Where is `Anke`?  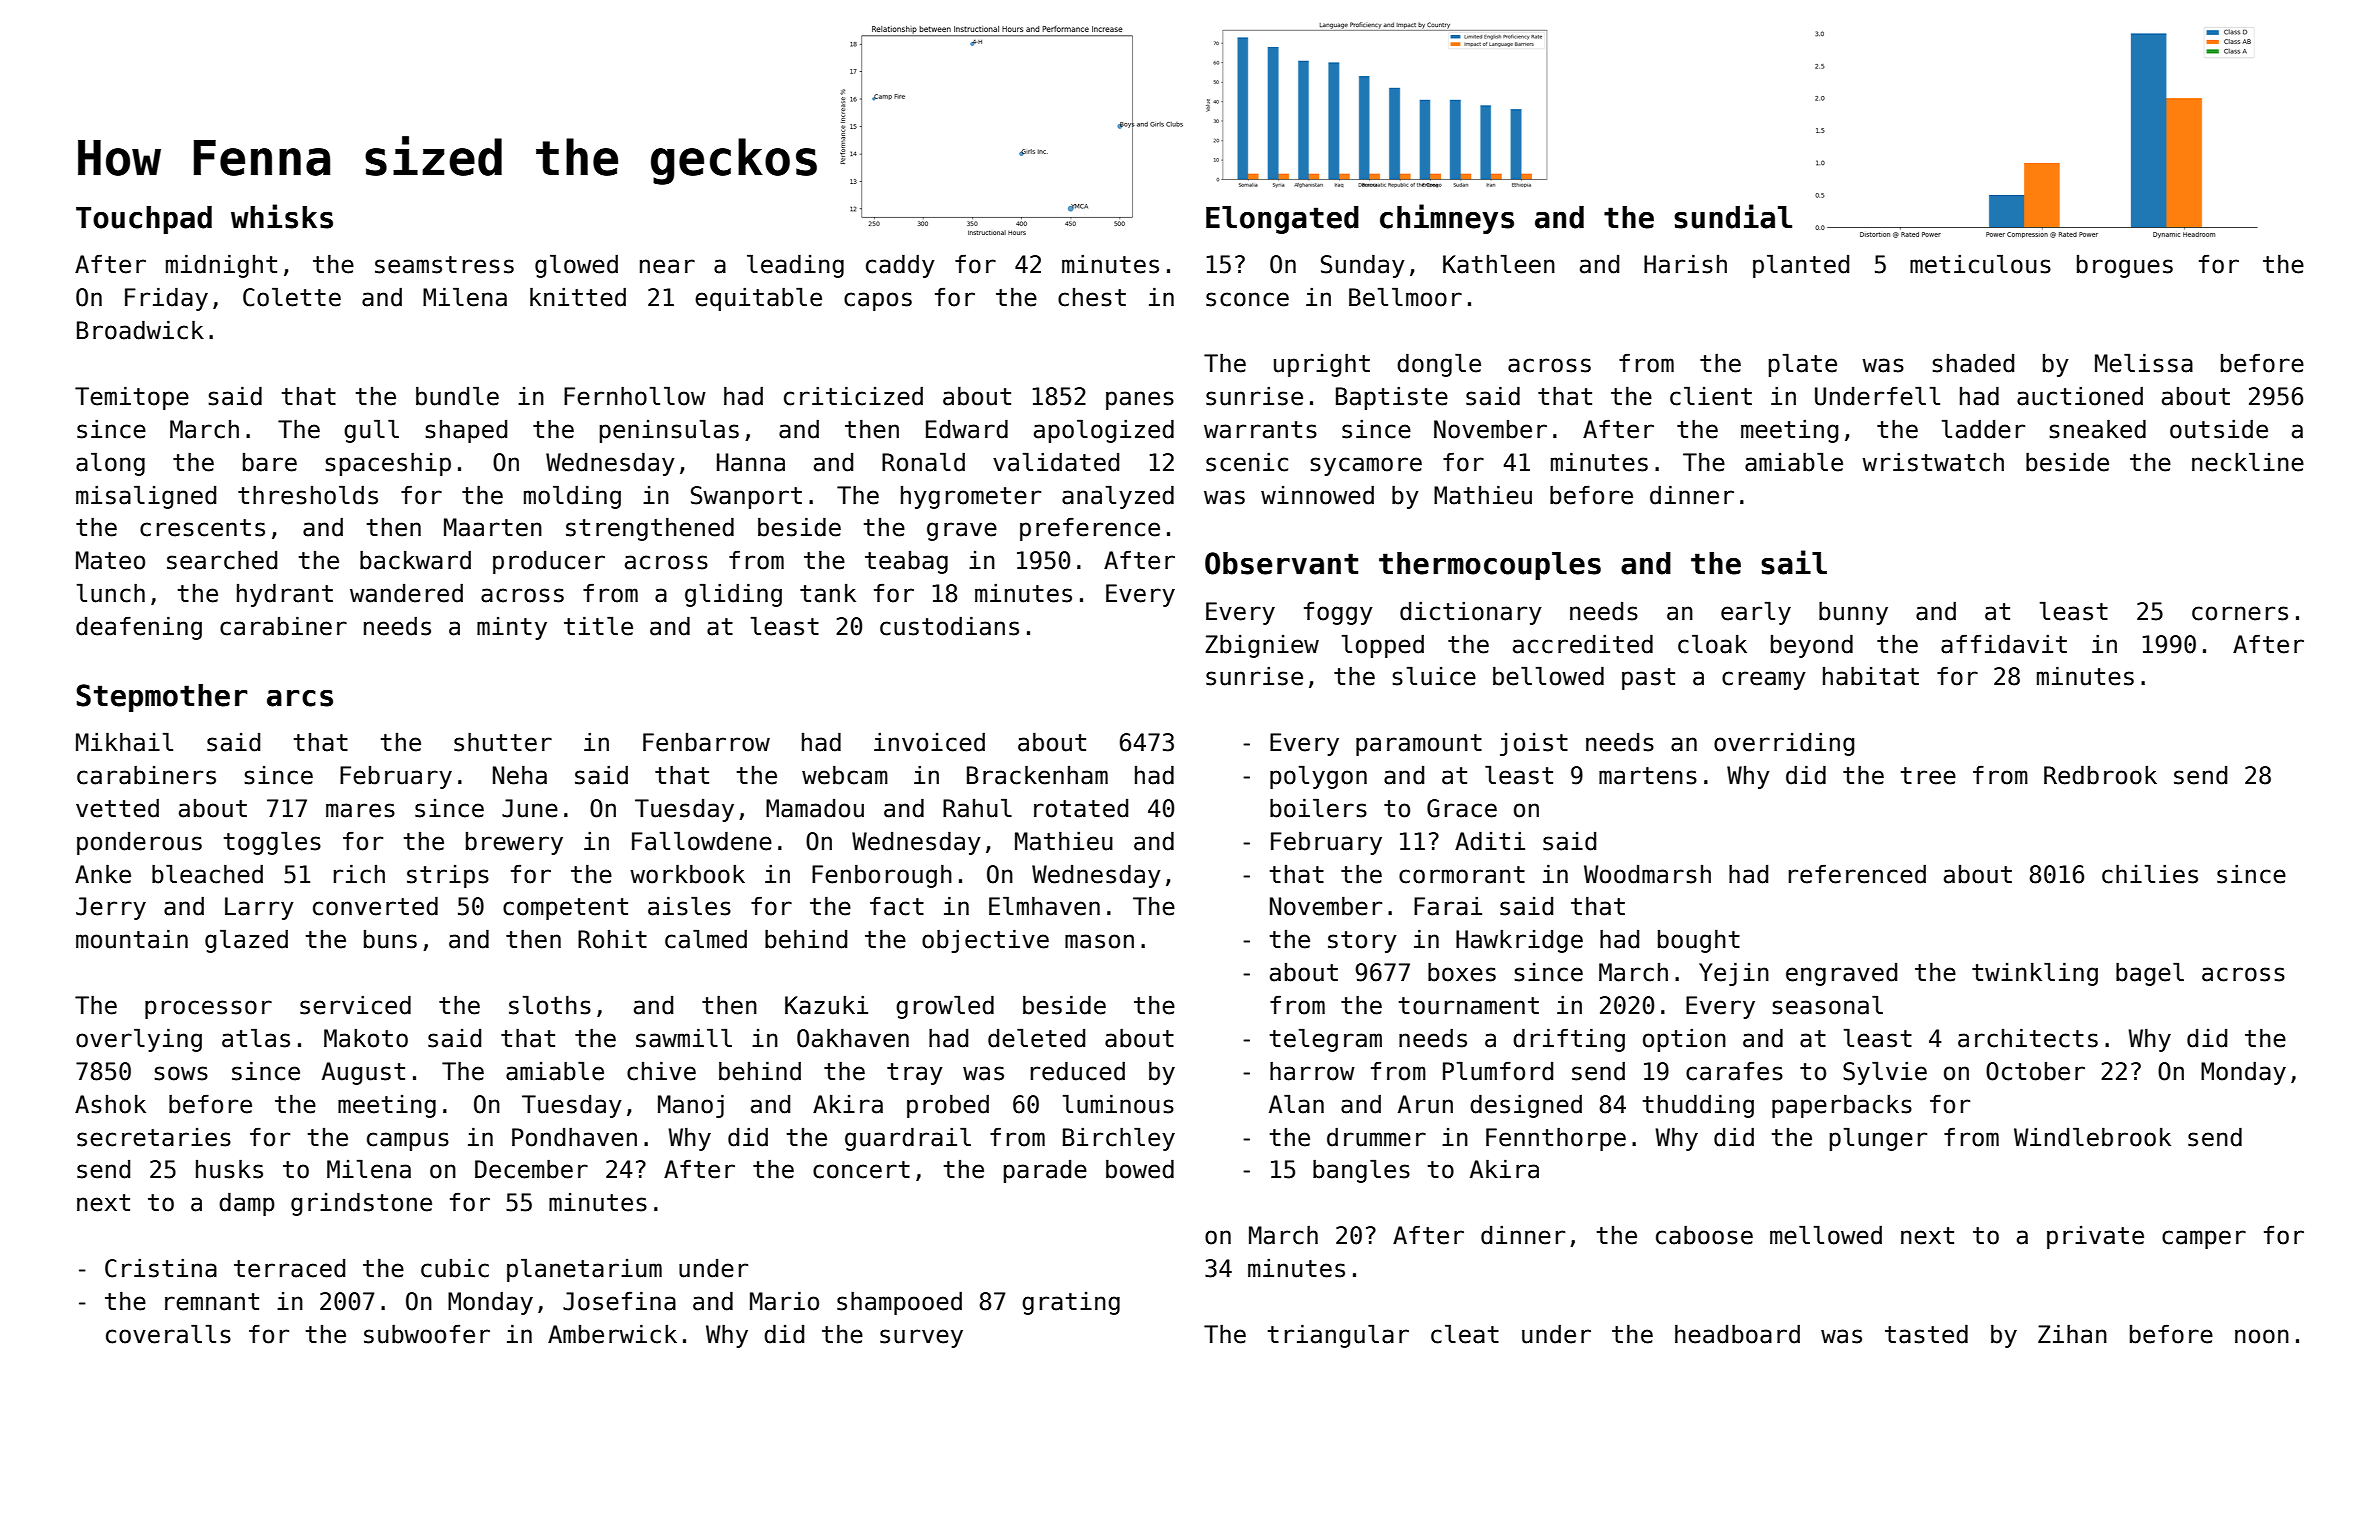 Anke is located at coordinates (103, 874).
